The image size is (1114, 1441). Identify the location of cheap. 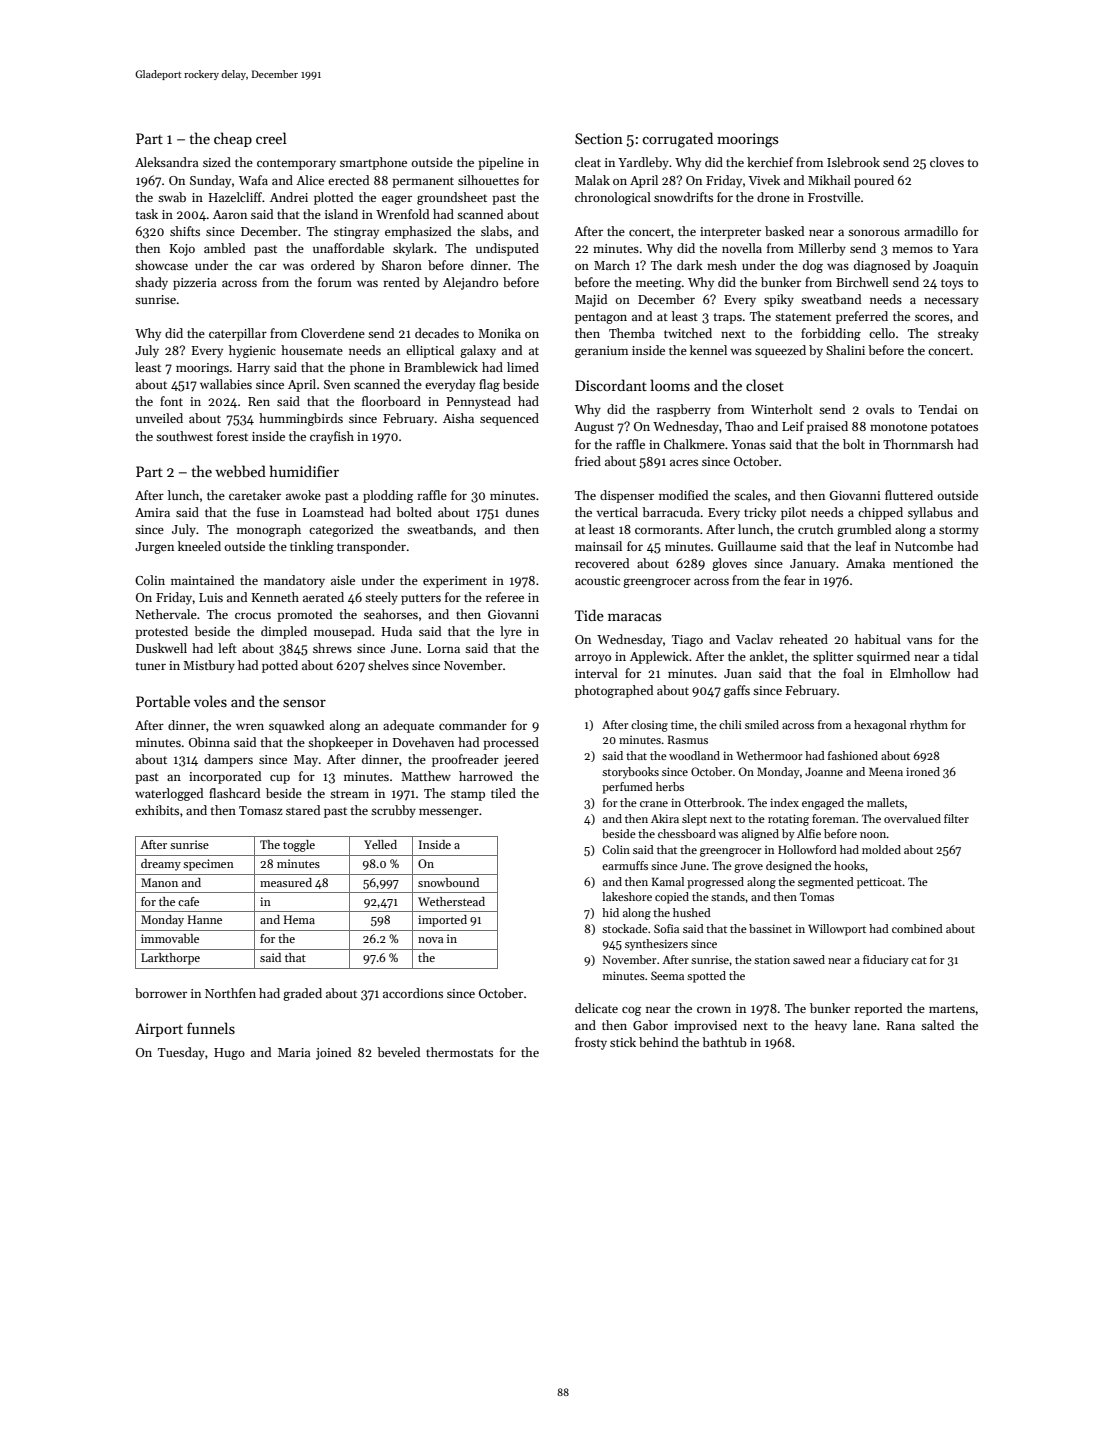
(233, 139).
